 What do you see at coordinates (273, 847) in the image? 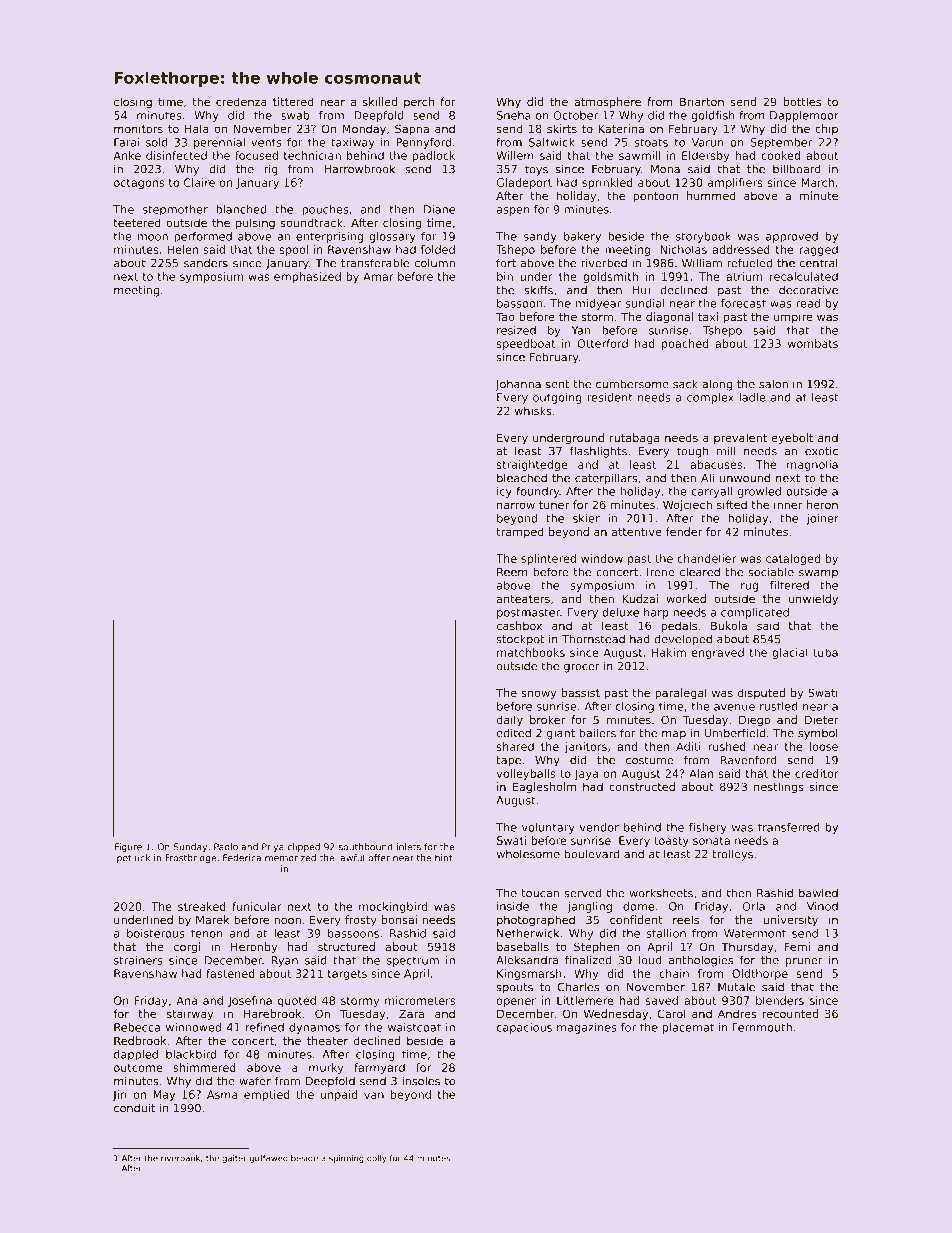
I see `Priya` at bounding box center [273, 847].
